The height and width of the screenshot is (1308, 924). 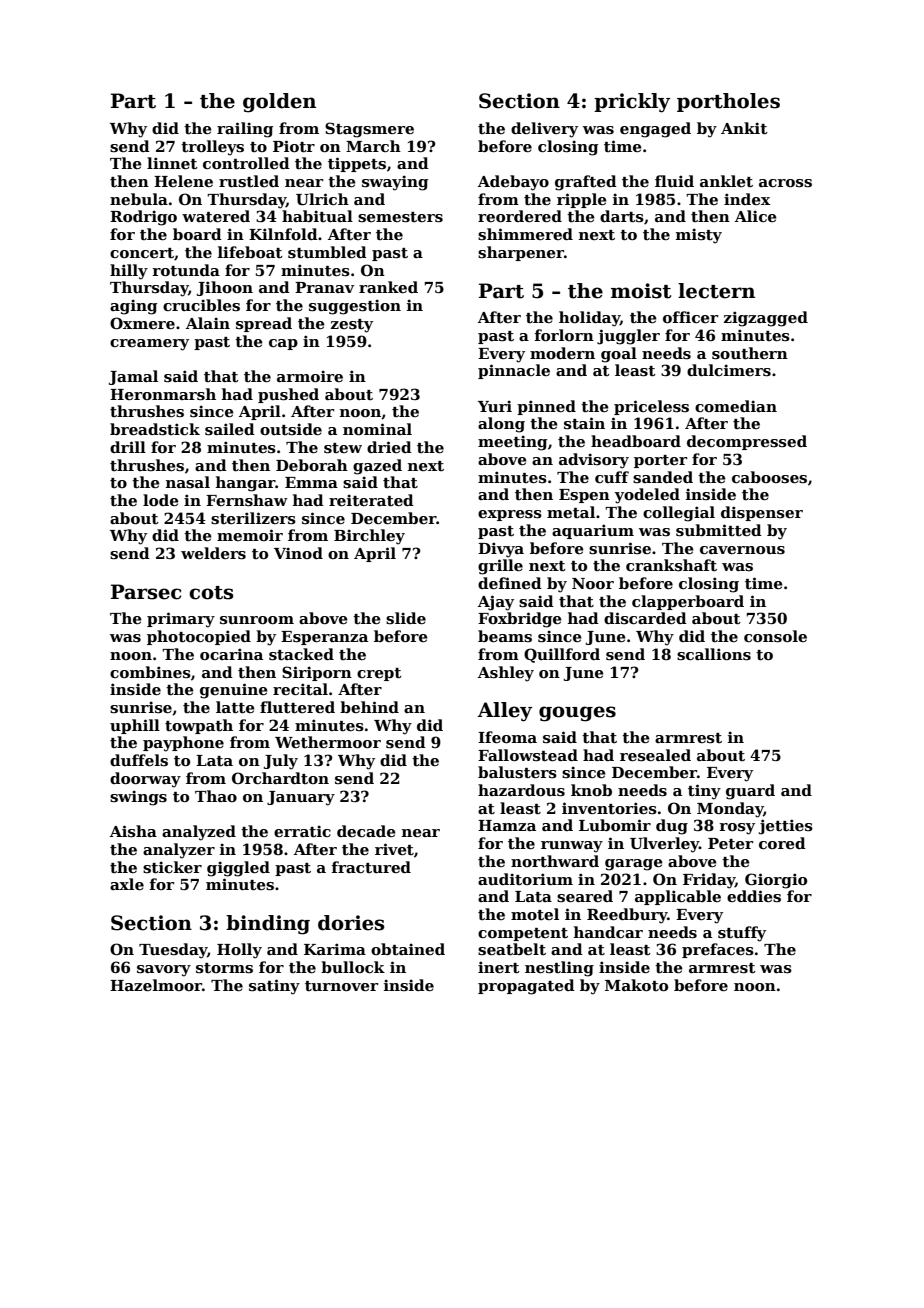 What do you see at coordinates (181, 620) in the screenshot?
I see `primary` at bounding box center [181, 620].
